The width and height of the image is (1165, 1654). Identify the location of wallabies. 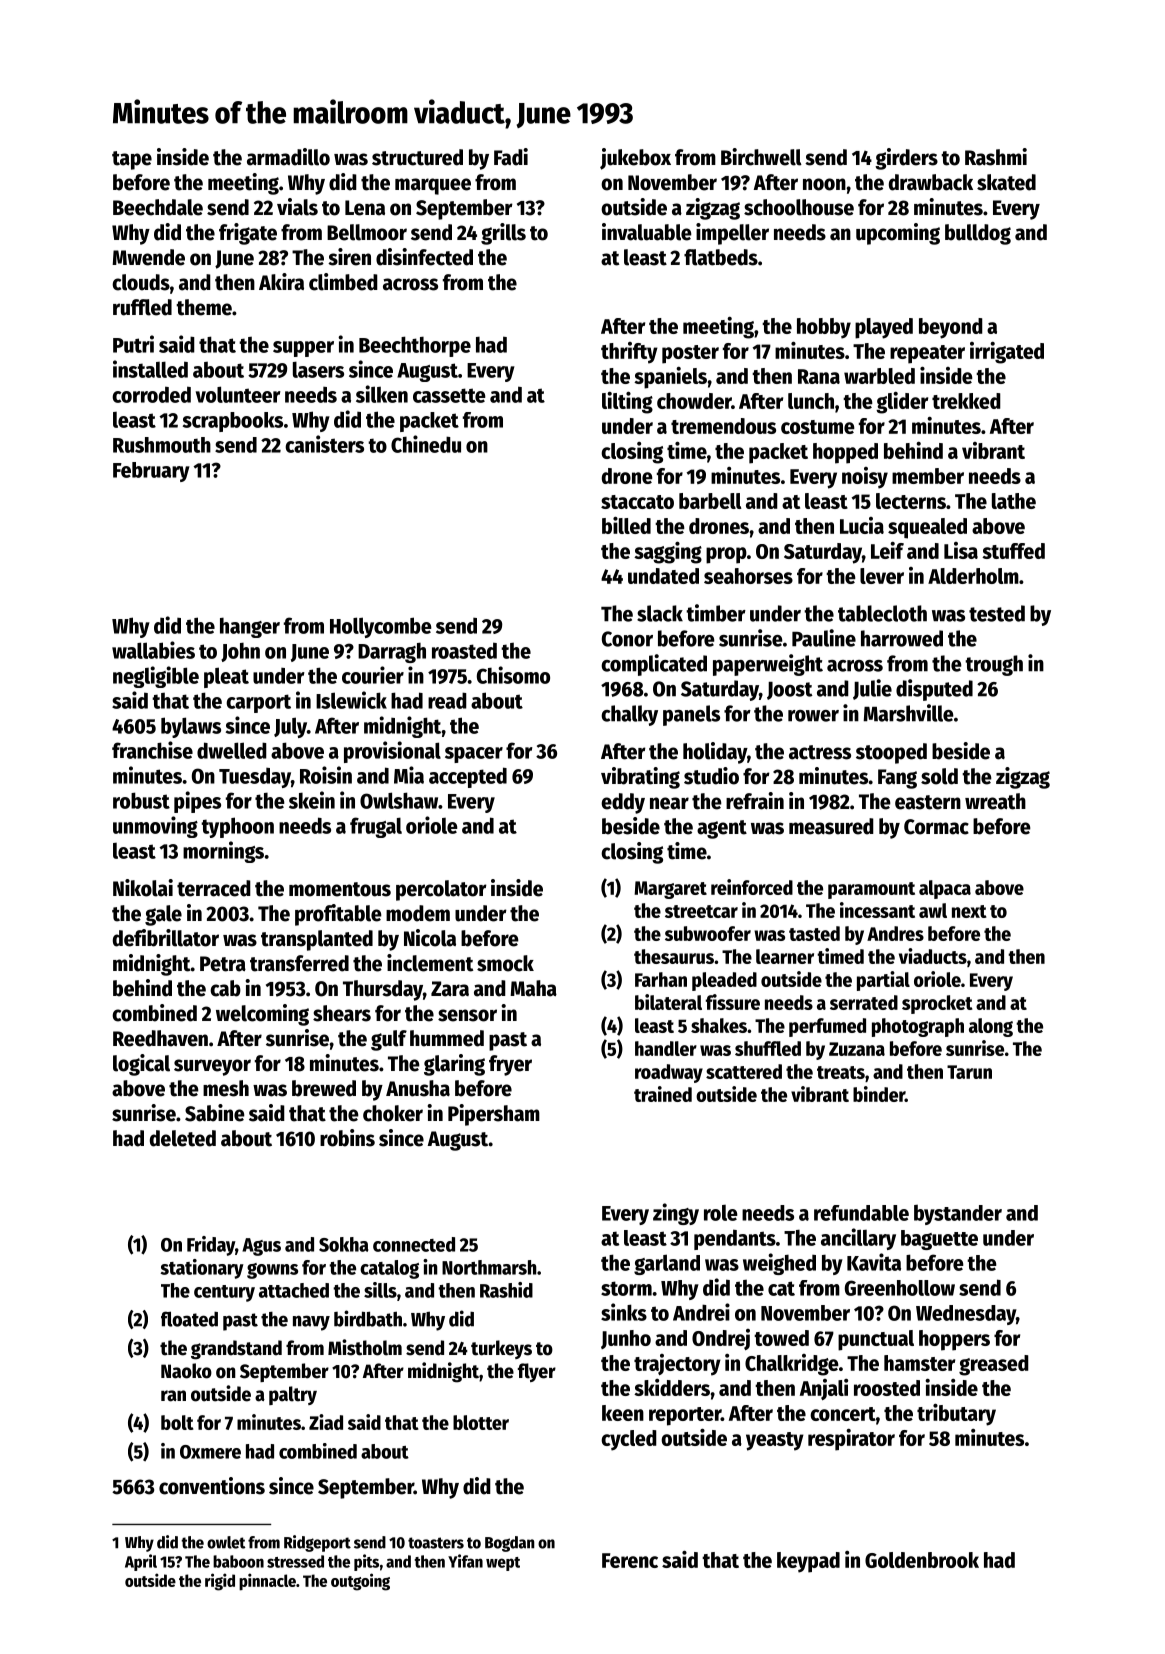
(153, 650).
